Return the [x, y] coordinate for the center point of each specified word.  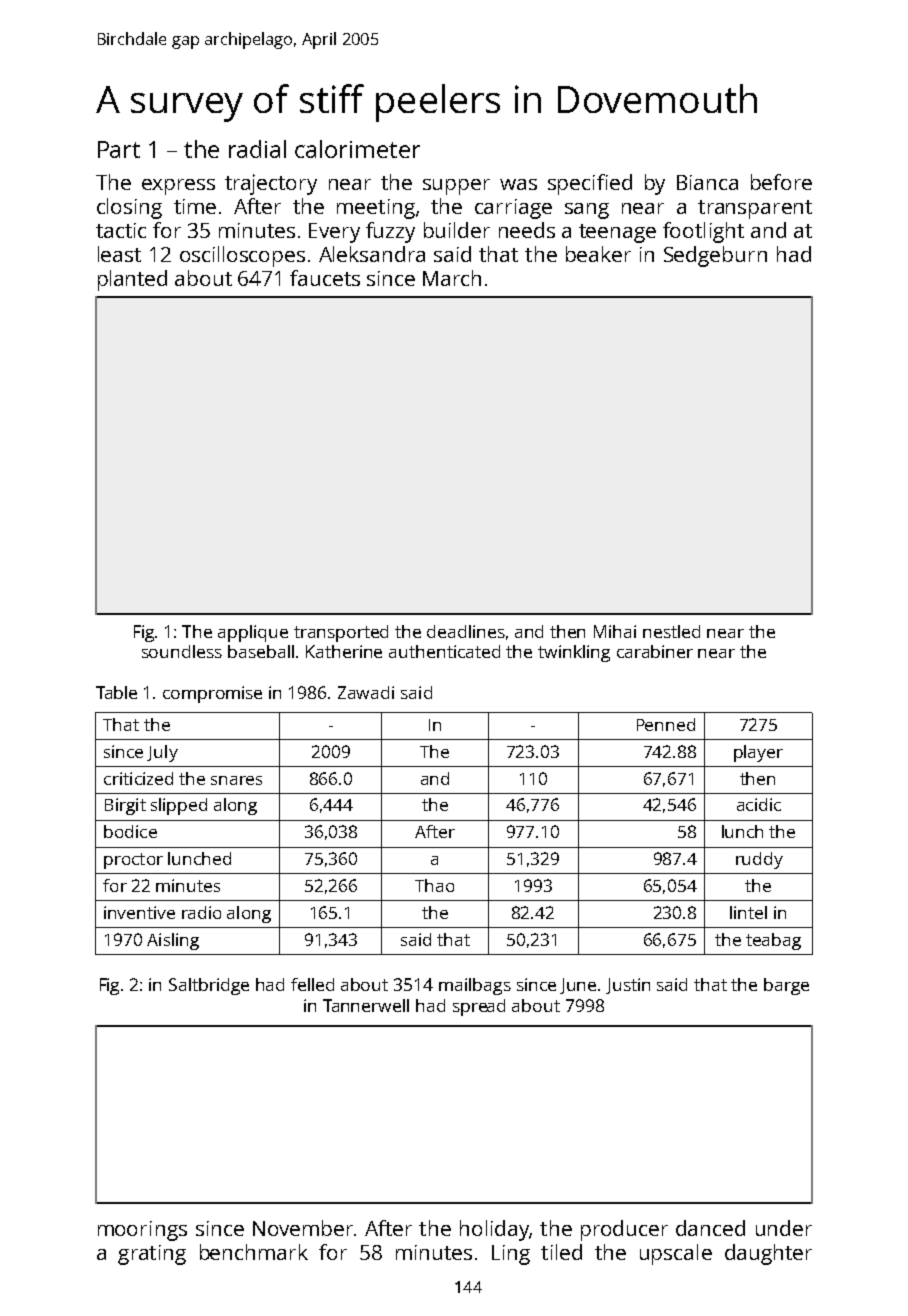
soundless [182, 651]
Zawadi [366, 692]
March [452, 278]
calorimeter [357, 149]
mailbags [475, 986]
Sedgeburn [715, 256]
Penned [666, 724]
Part [119, 149]
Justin [628, 986]
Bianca [707, 182]
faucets [325, 278]
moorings [142, 1231]
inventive [139, 912]
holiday [494, 1230]
